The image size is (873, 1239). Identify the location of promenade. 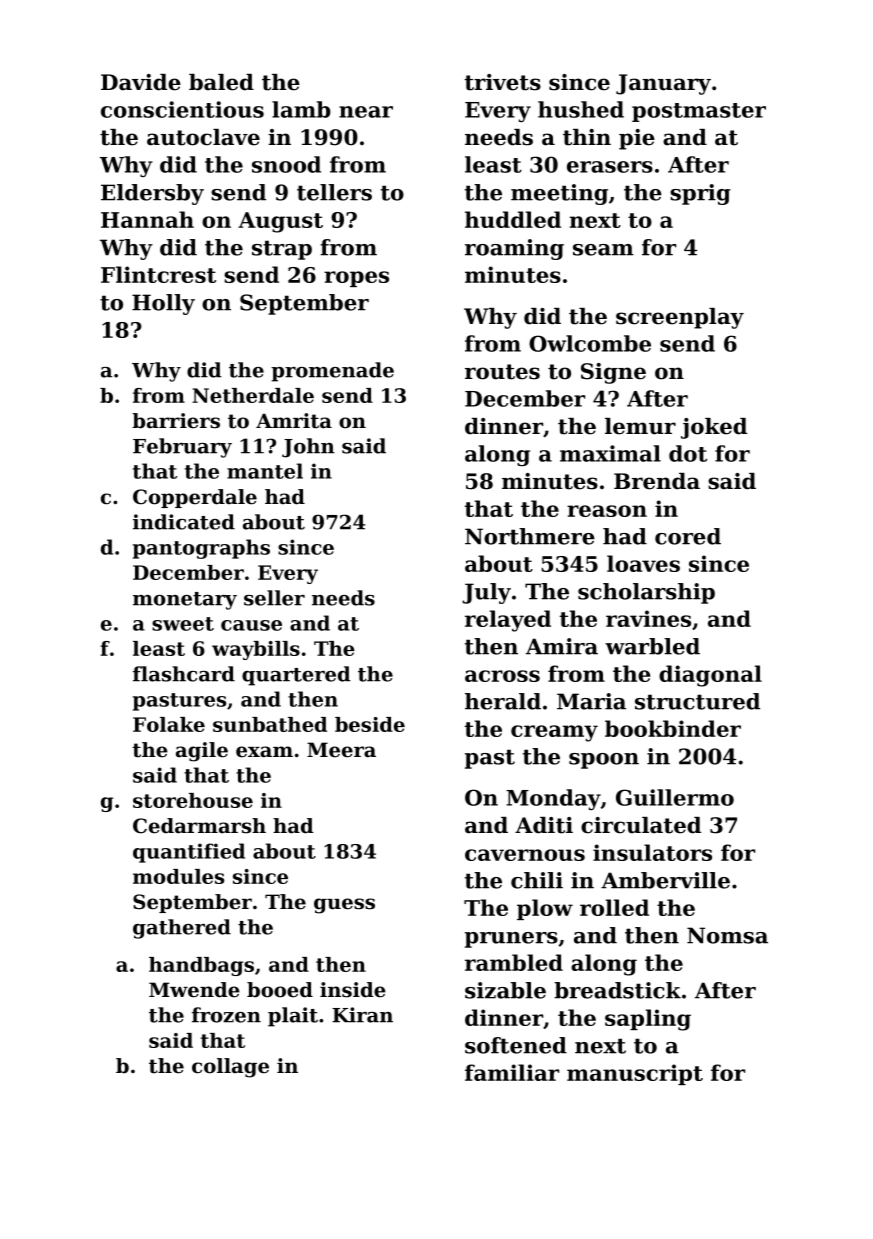
(332, 372).
